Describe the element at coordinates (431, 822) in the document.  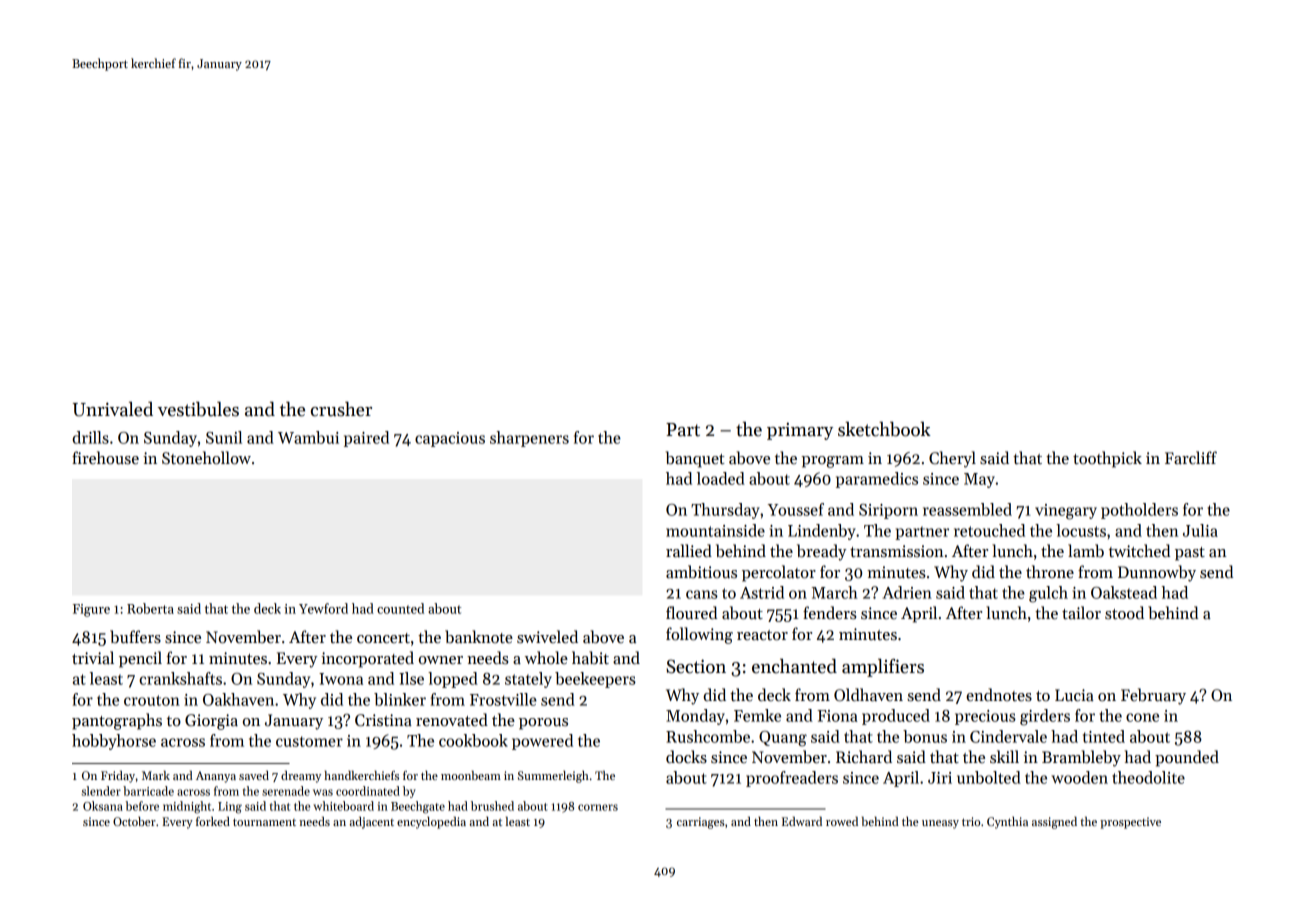
I see `encyclopedia` at that location.
